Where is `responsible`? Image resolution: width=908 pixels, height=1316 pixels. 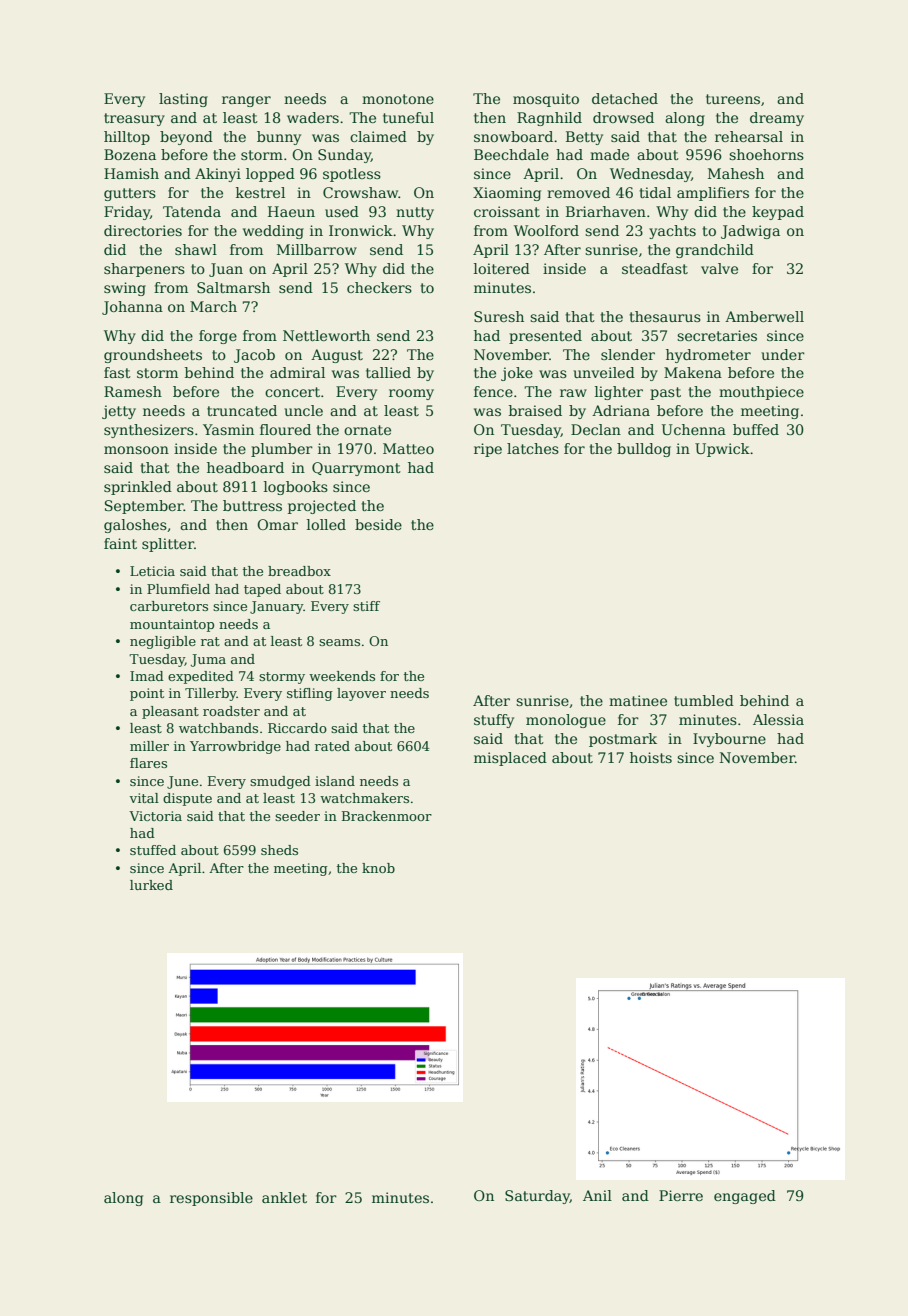
responsible is located at coordinates (211, 1199).
